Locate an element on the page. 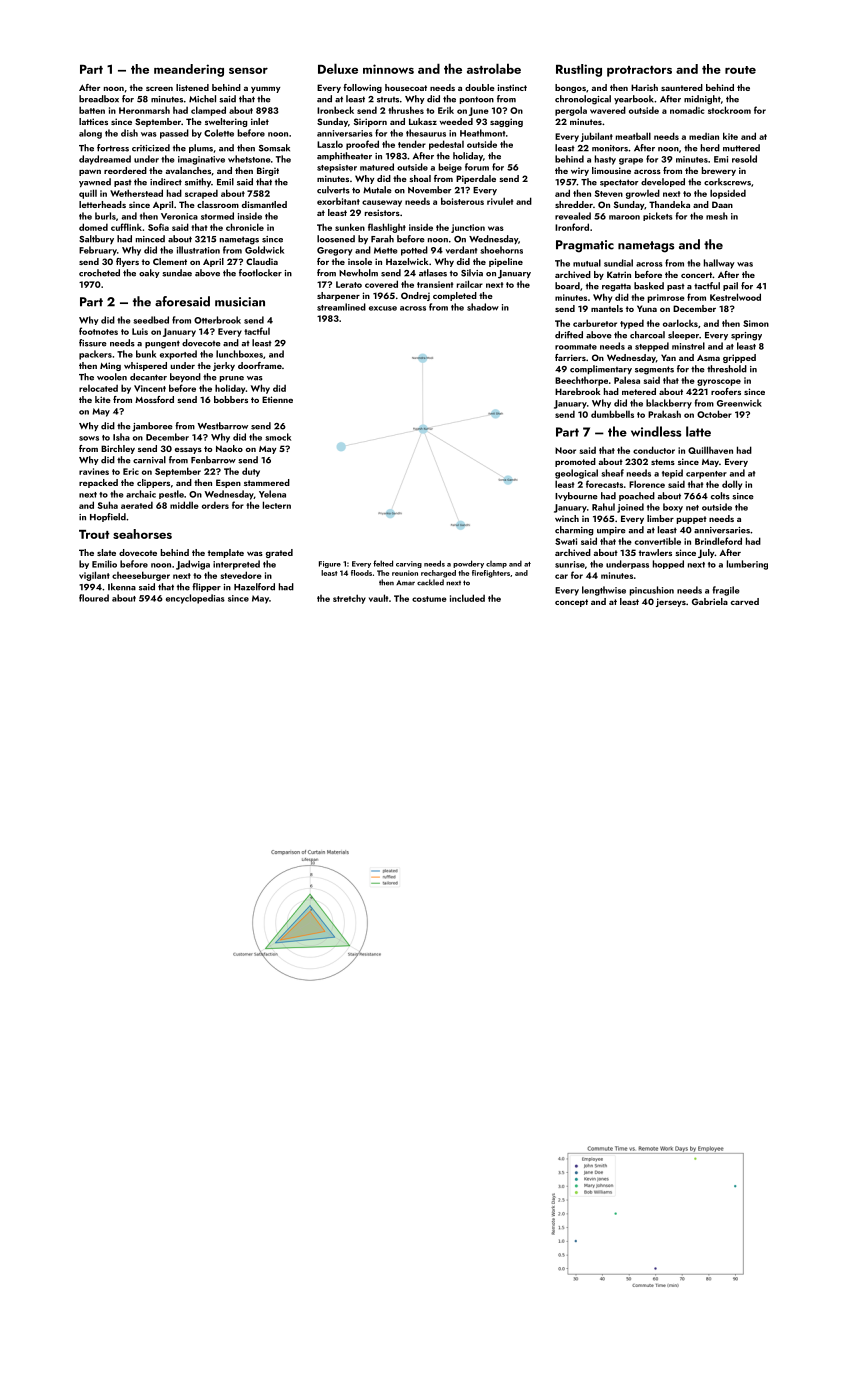  Rustling is located at coordinates (579, 70).
